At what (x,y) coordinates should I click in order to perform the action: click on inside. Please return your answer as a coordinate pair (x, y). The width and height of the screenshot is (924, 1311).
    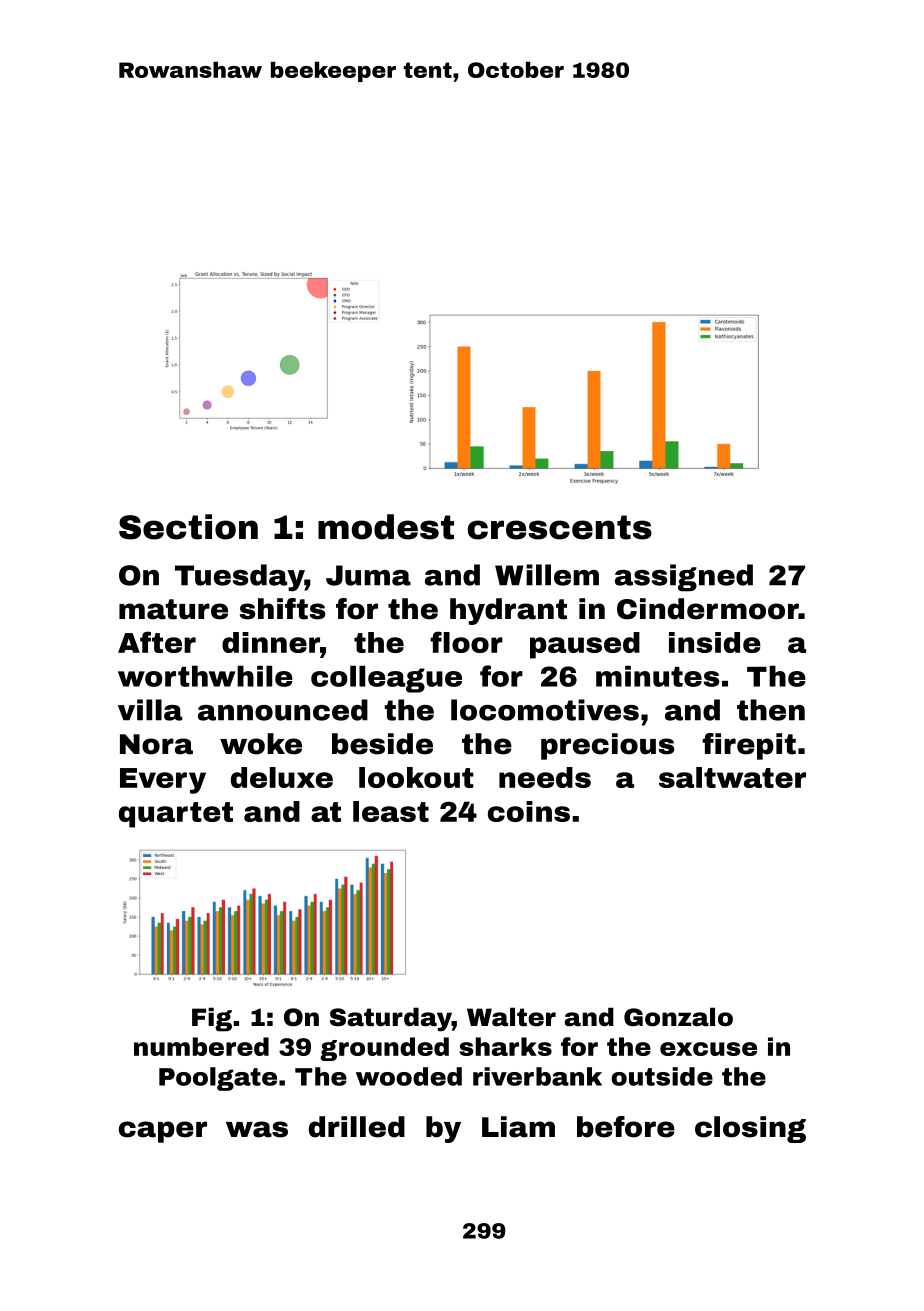
    Looking at the image, I should click on (715, 642).
